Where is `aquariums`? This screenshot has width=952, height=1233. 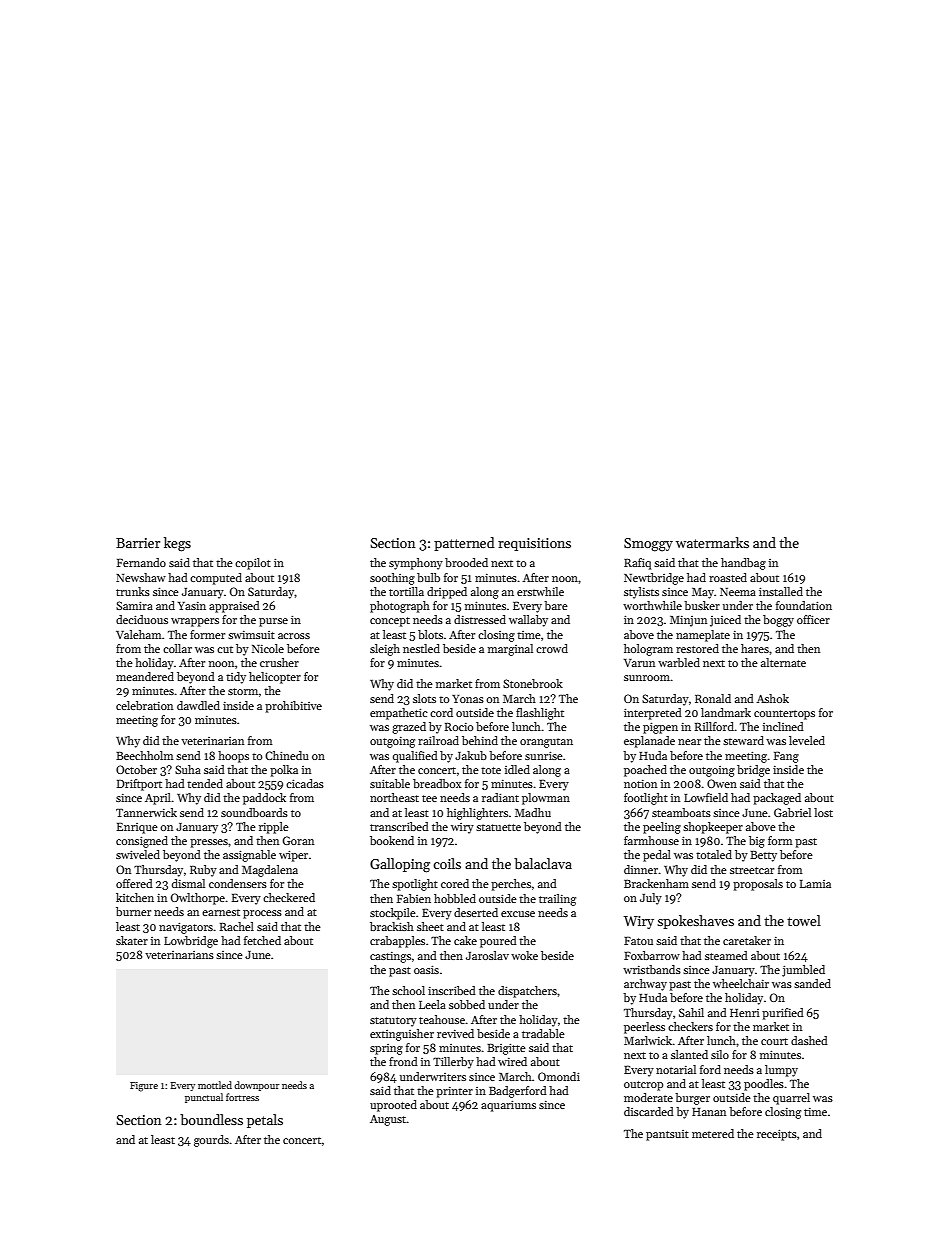 aquariums is located at coordinates (508, 1106).
